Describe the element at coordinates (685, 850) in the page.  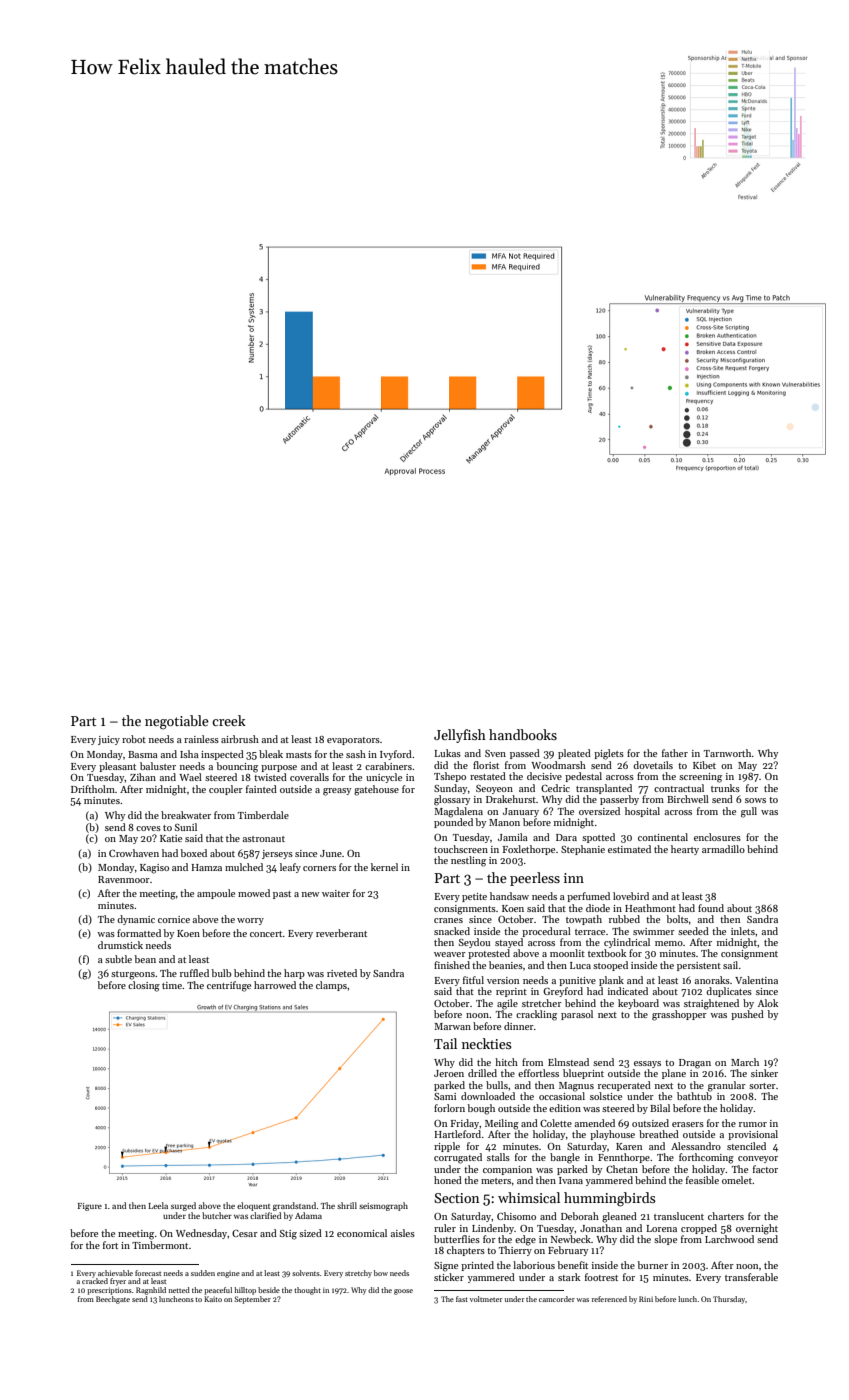
I see `hearty` at that location.
